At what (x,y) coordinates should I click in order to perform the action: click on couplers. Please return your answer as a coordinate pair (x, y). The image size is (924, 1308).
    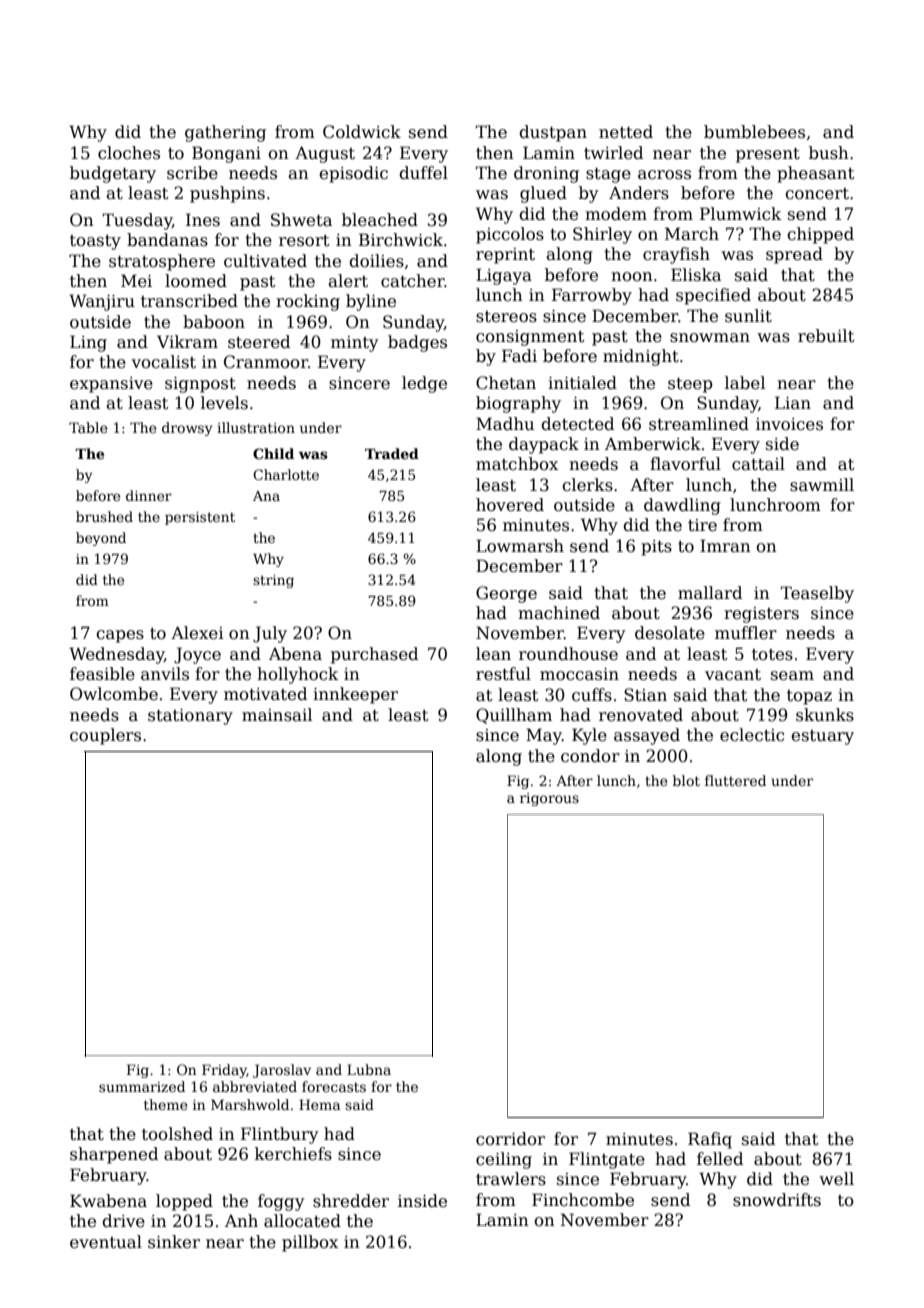
    Looking at the image, I should click on (105, 736).
